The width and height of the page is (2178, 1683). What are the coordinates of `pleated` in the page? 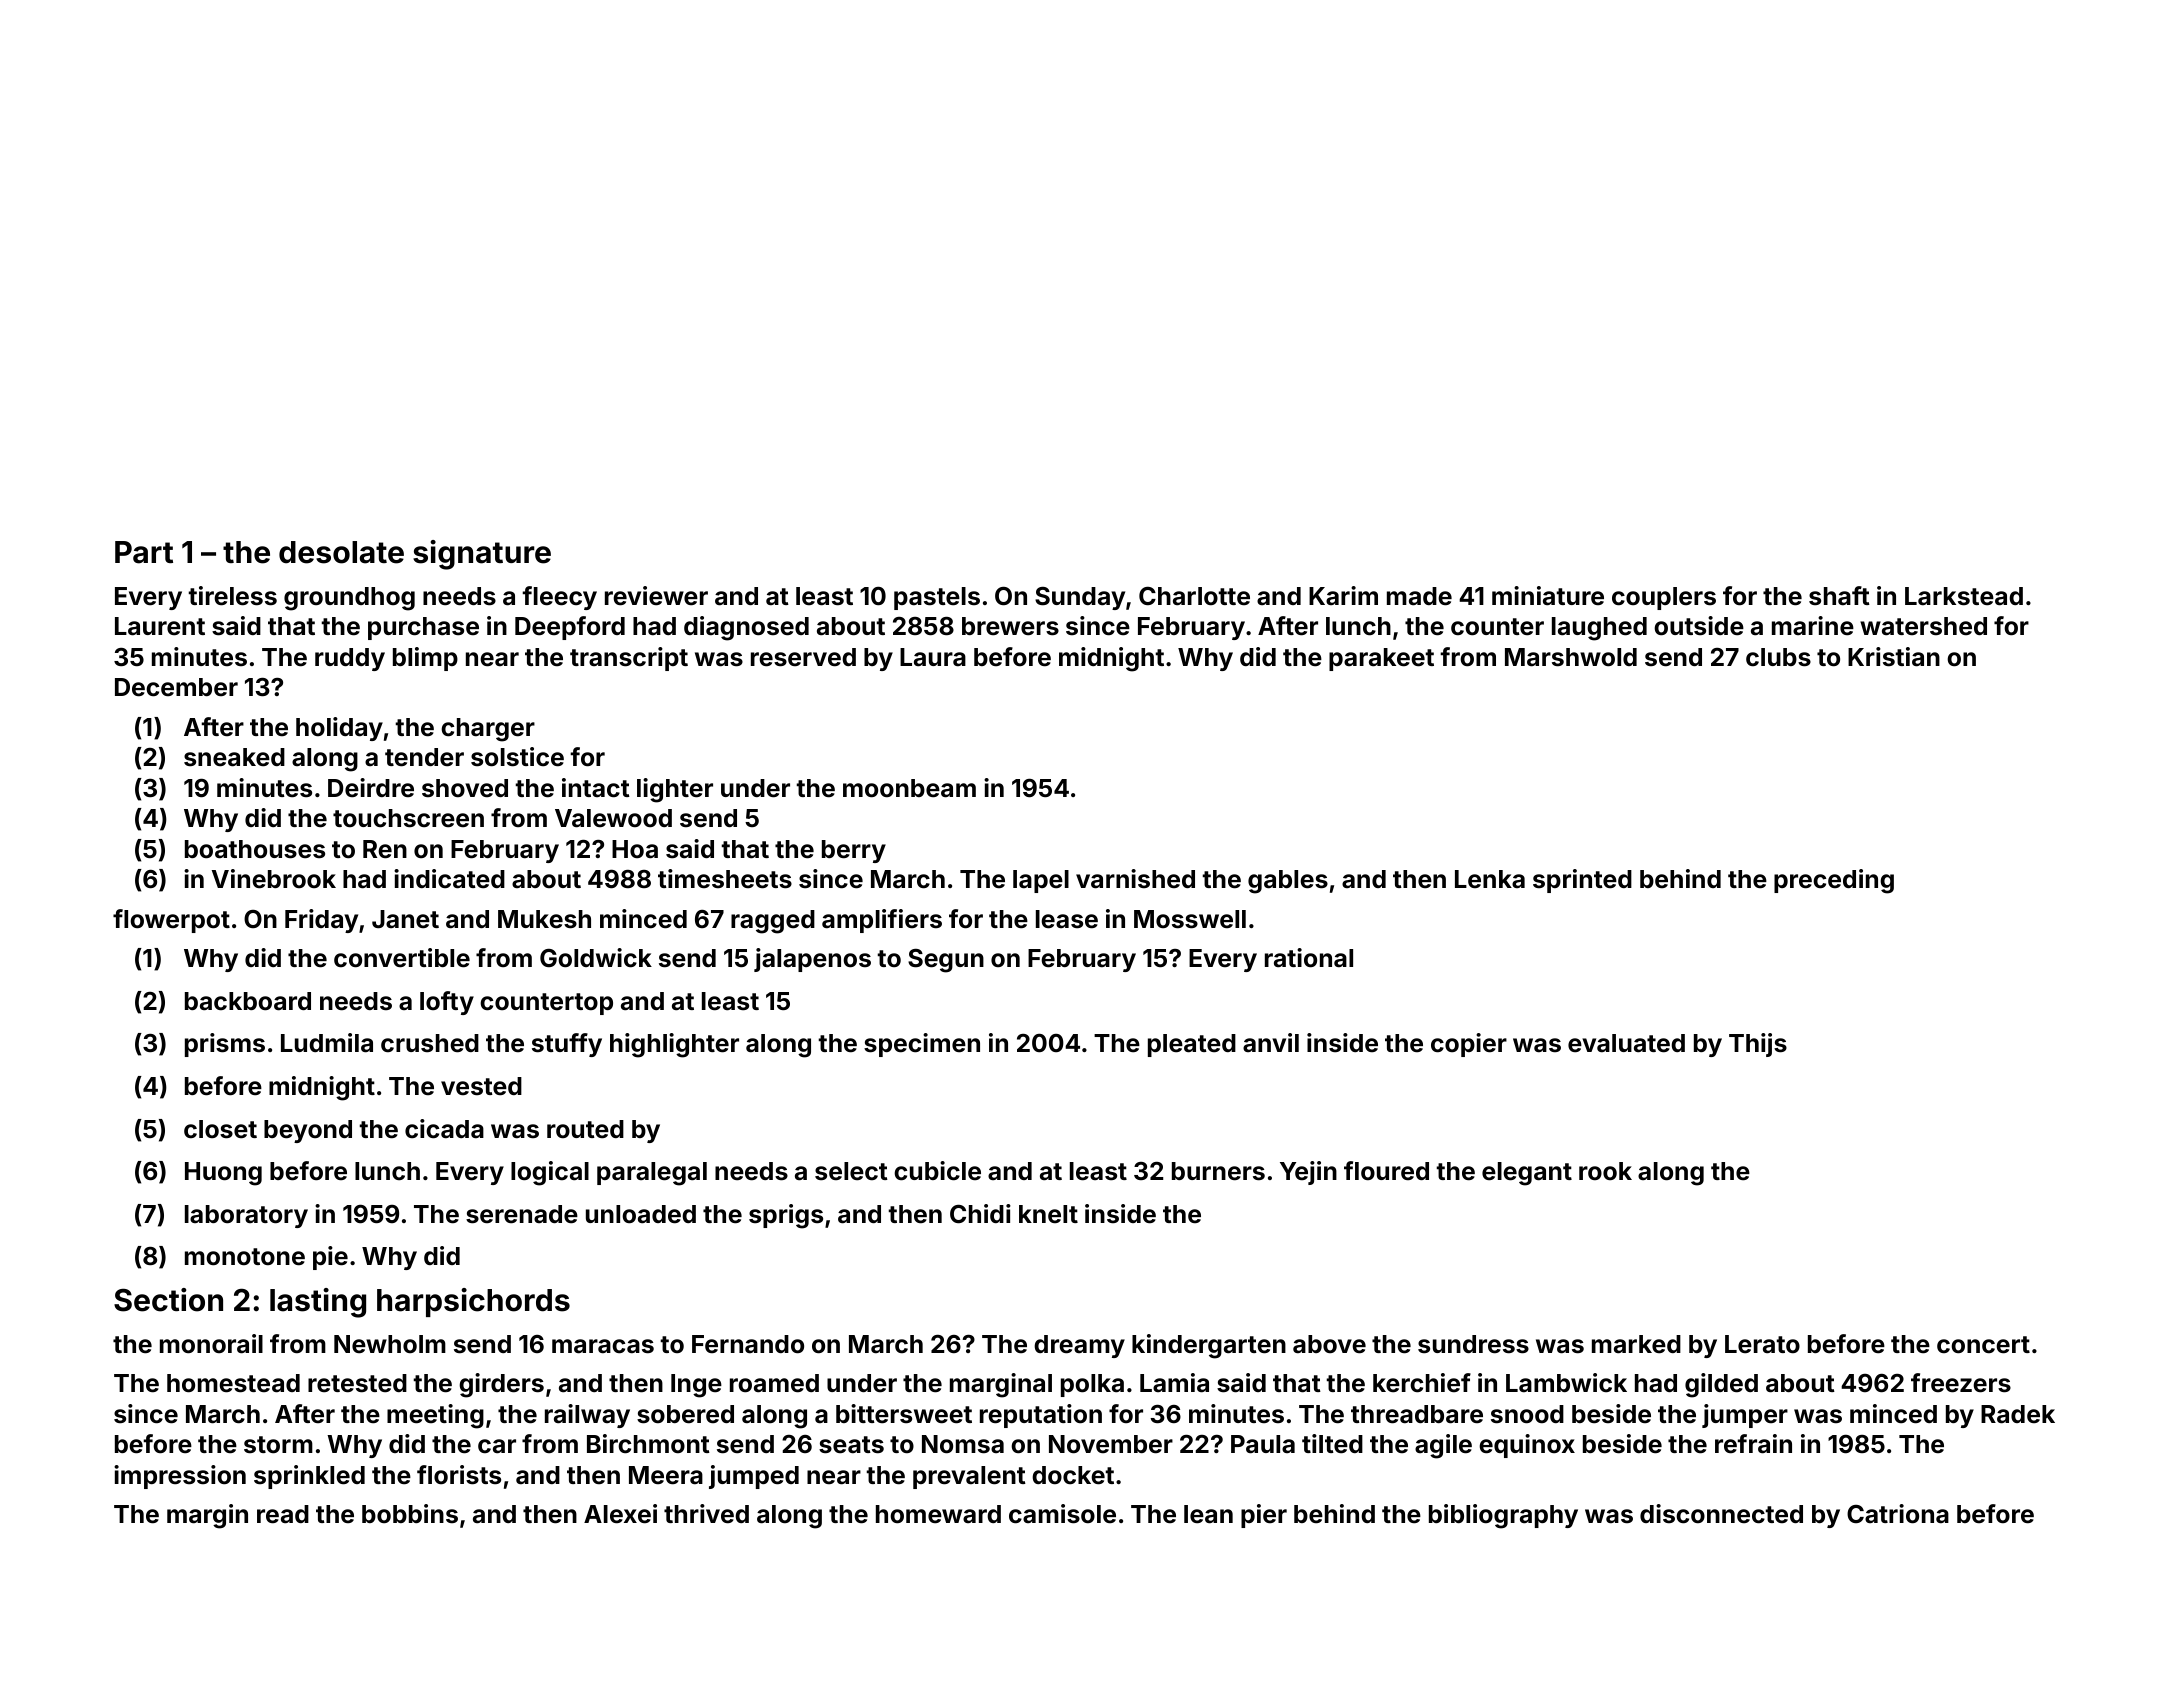 It's located at (1192, 1045).
